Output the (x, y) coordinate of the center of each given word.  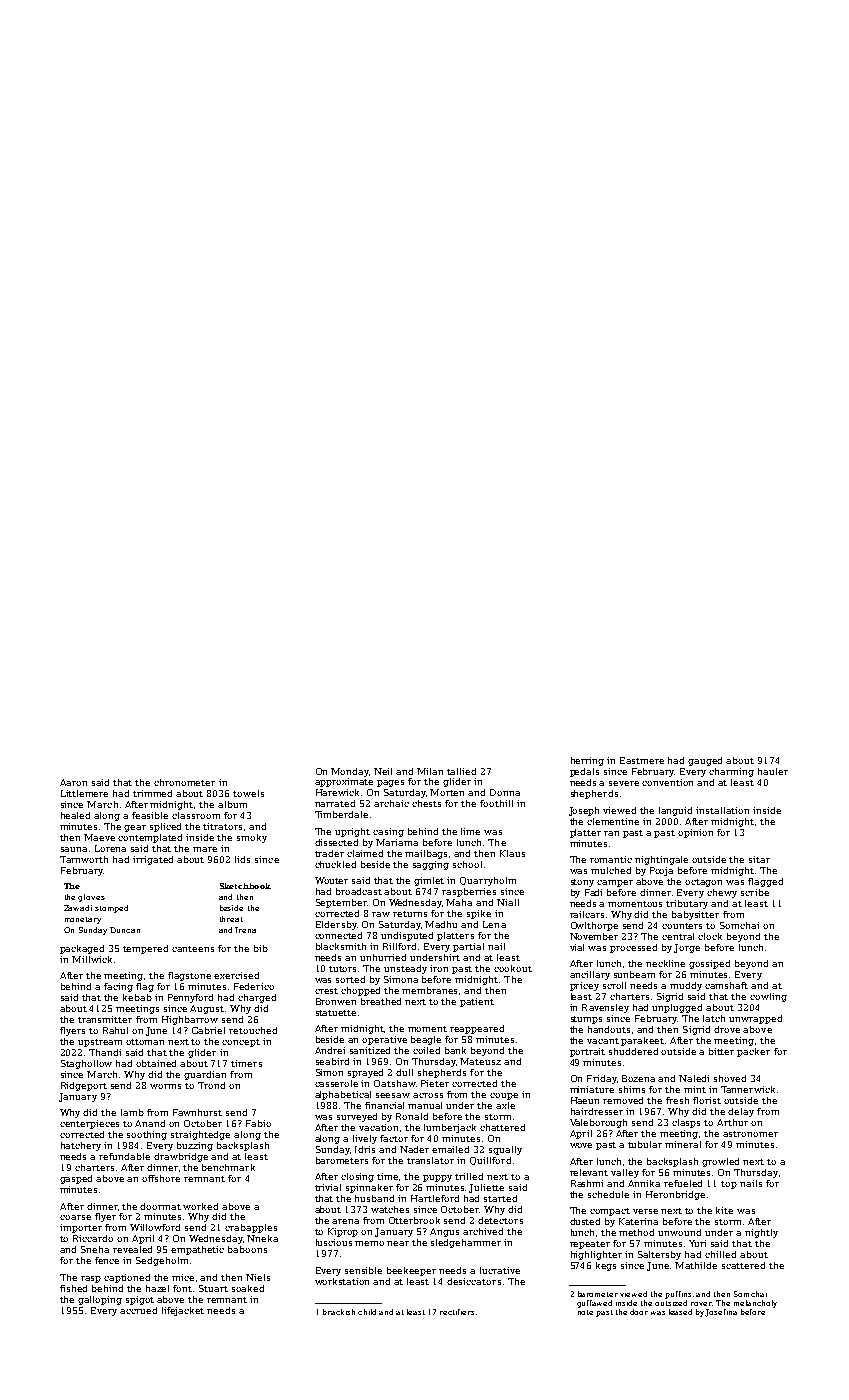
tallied (461, 771)
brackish (339, 1312)
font (182, 1288)
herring (587, 761)
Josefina (721, 1313)
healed (75, 815)
